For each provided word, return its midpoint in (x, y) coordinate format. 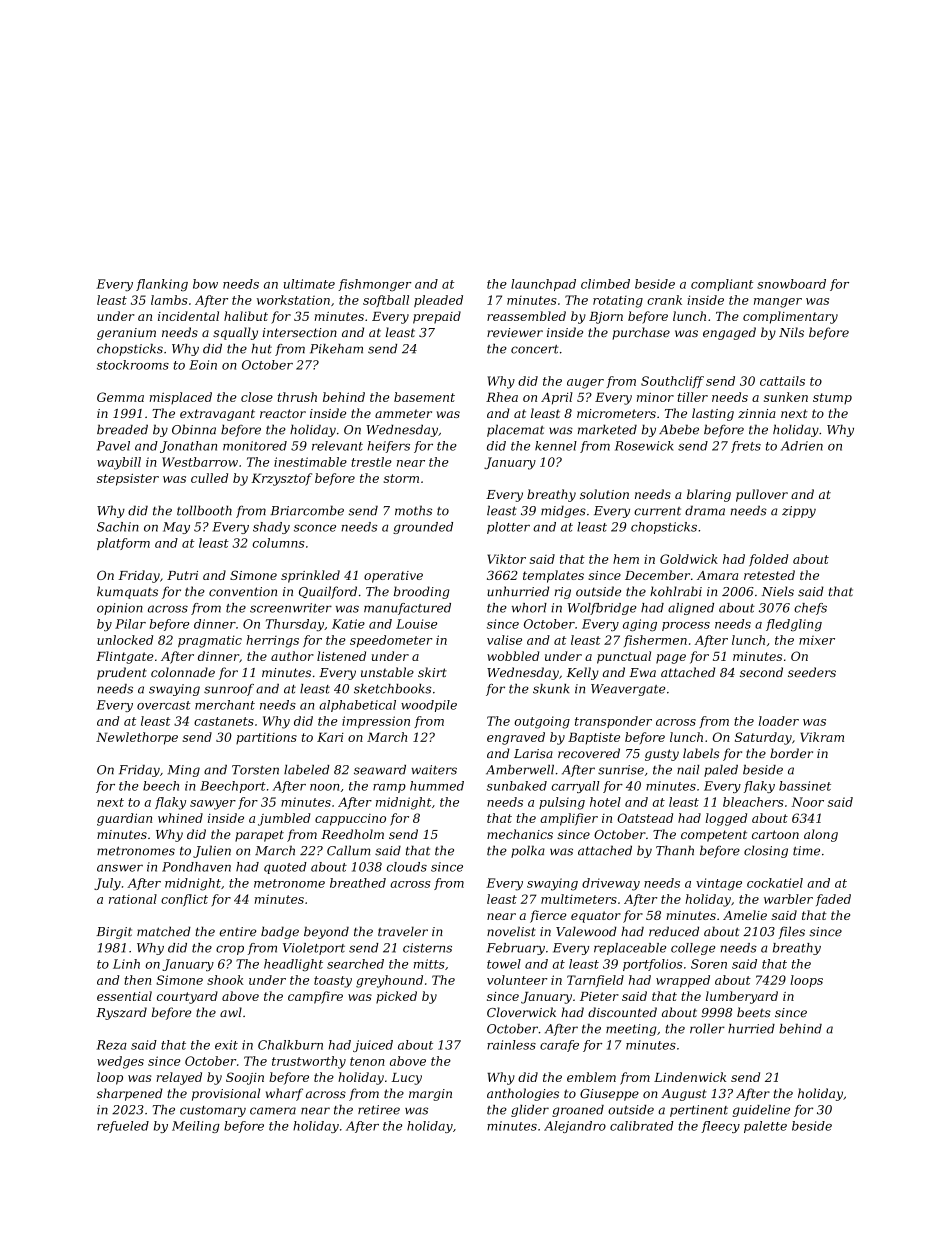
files (791, 932)
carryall (575, 787)
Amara (717, 575)
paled (721, 771)
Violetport (314, 949)
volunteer (517, 980)
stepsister (128, 479)
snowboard (791, 284)
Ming (184, 771)
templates (553, 576)
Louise (416, 624)
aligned (691, 609)
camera (273, 1111)
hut (261, 349)
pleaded (438, 301)
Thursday (295, 625)
